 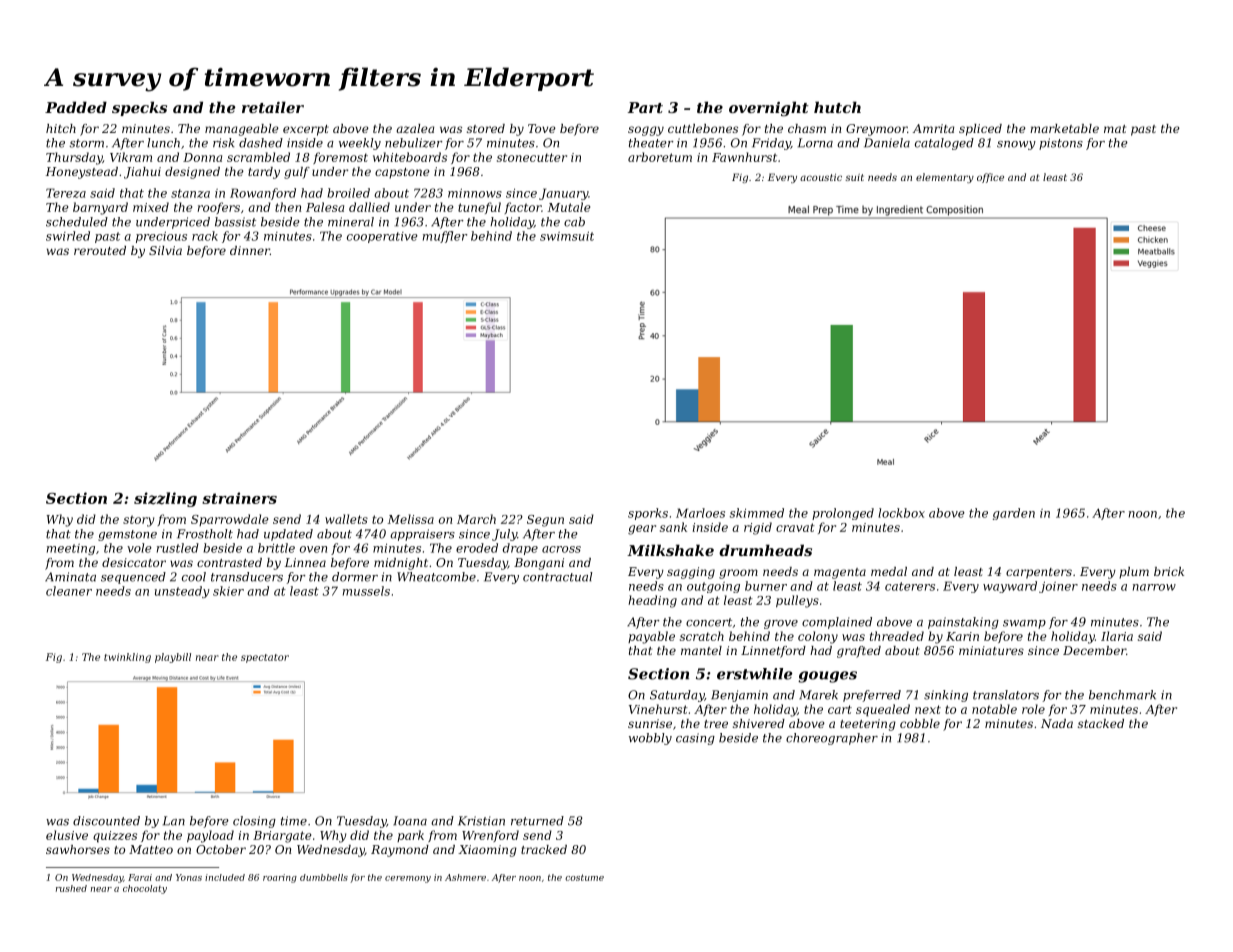 What do you see at coordinates (229, 520) in the screenshot?
I see `Sparrowdale` at bounding box center [229, 520].
